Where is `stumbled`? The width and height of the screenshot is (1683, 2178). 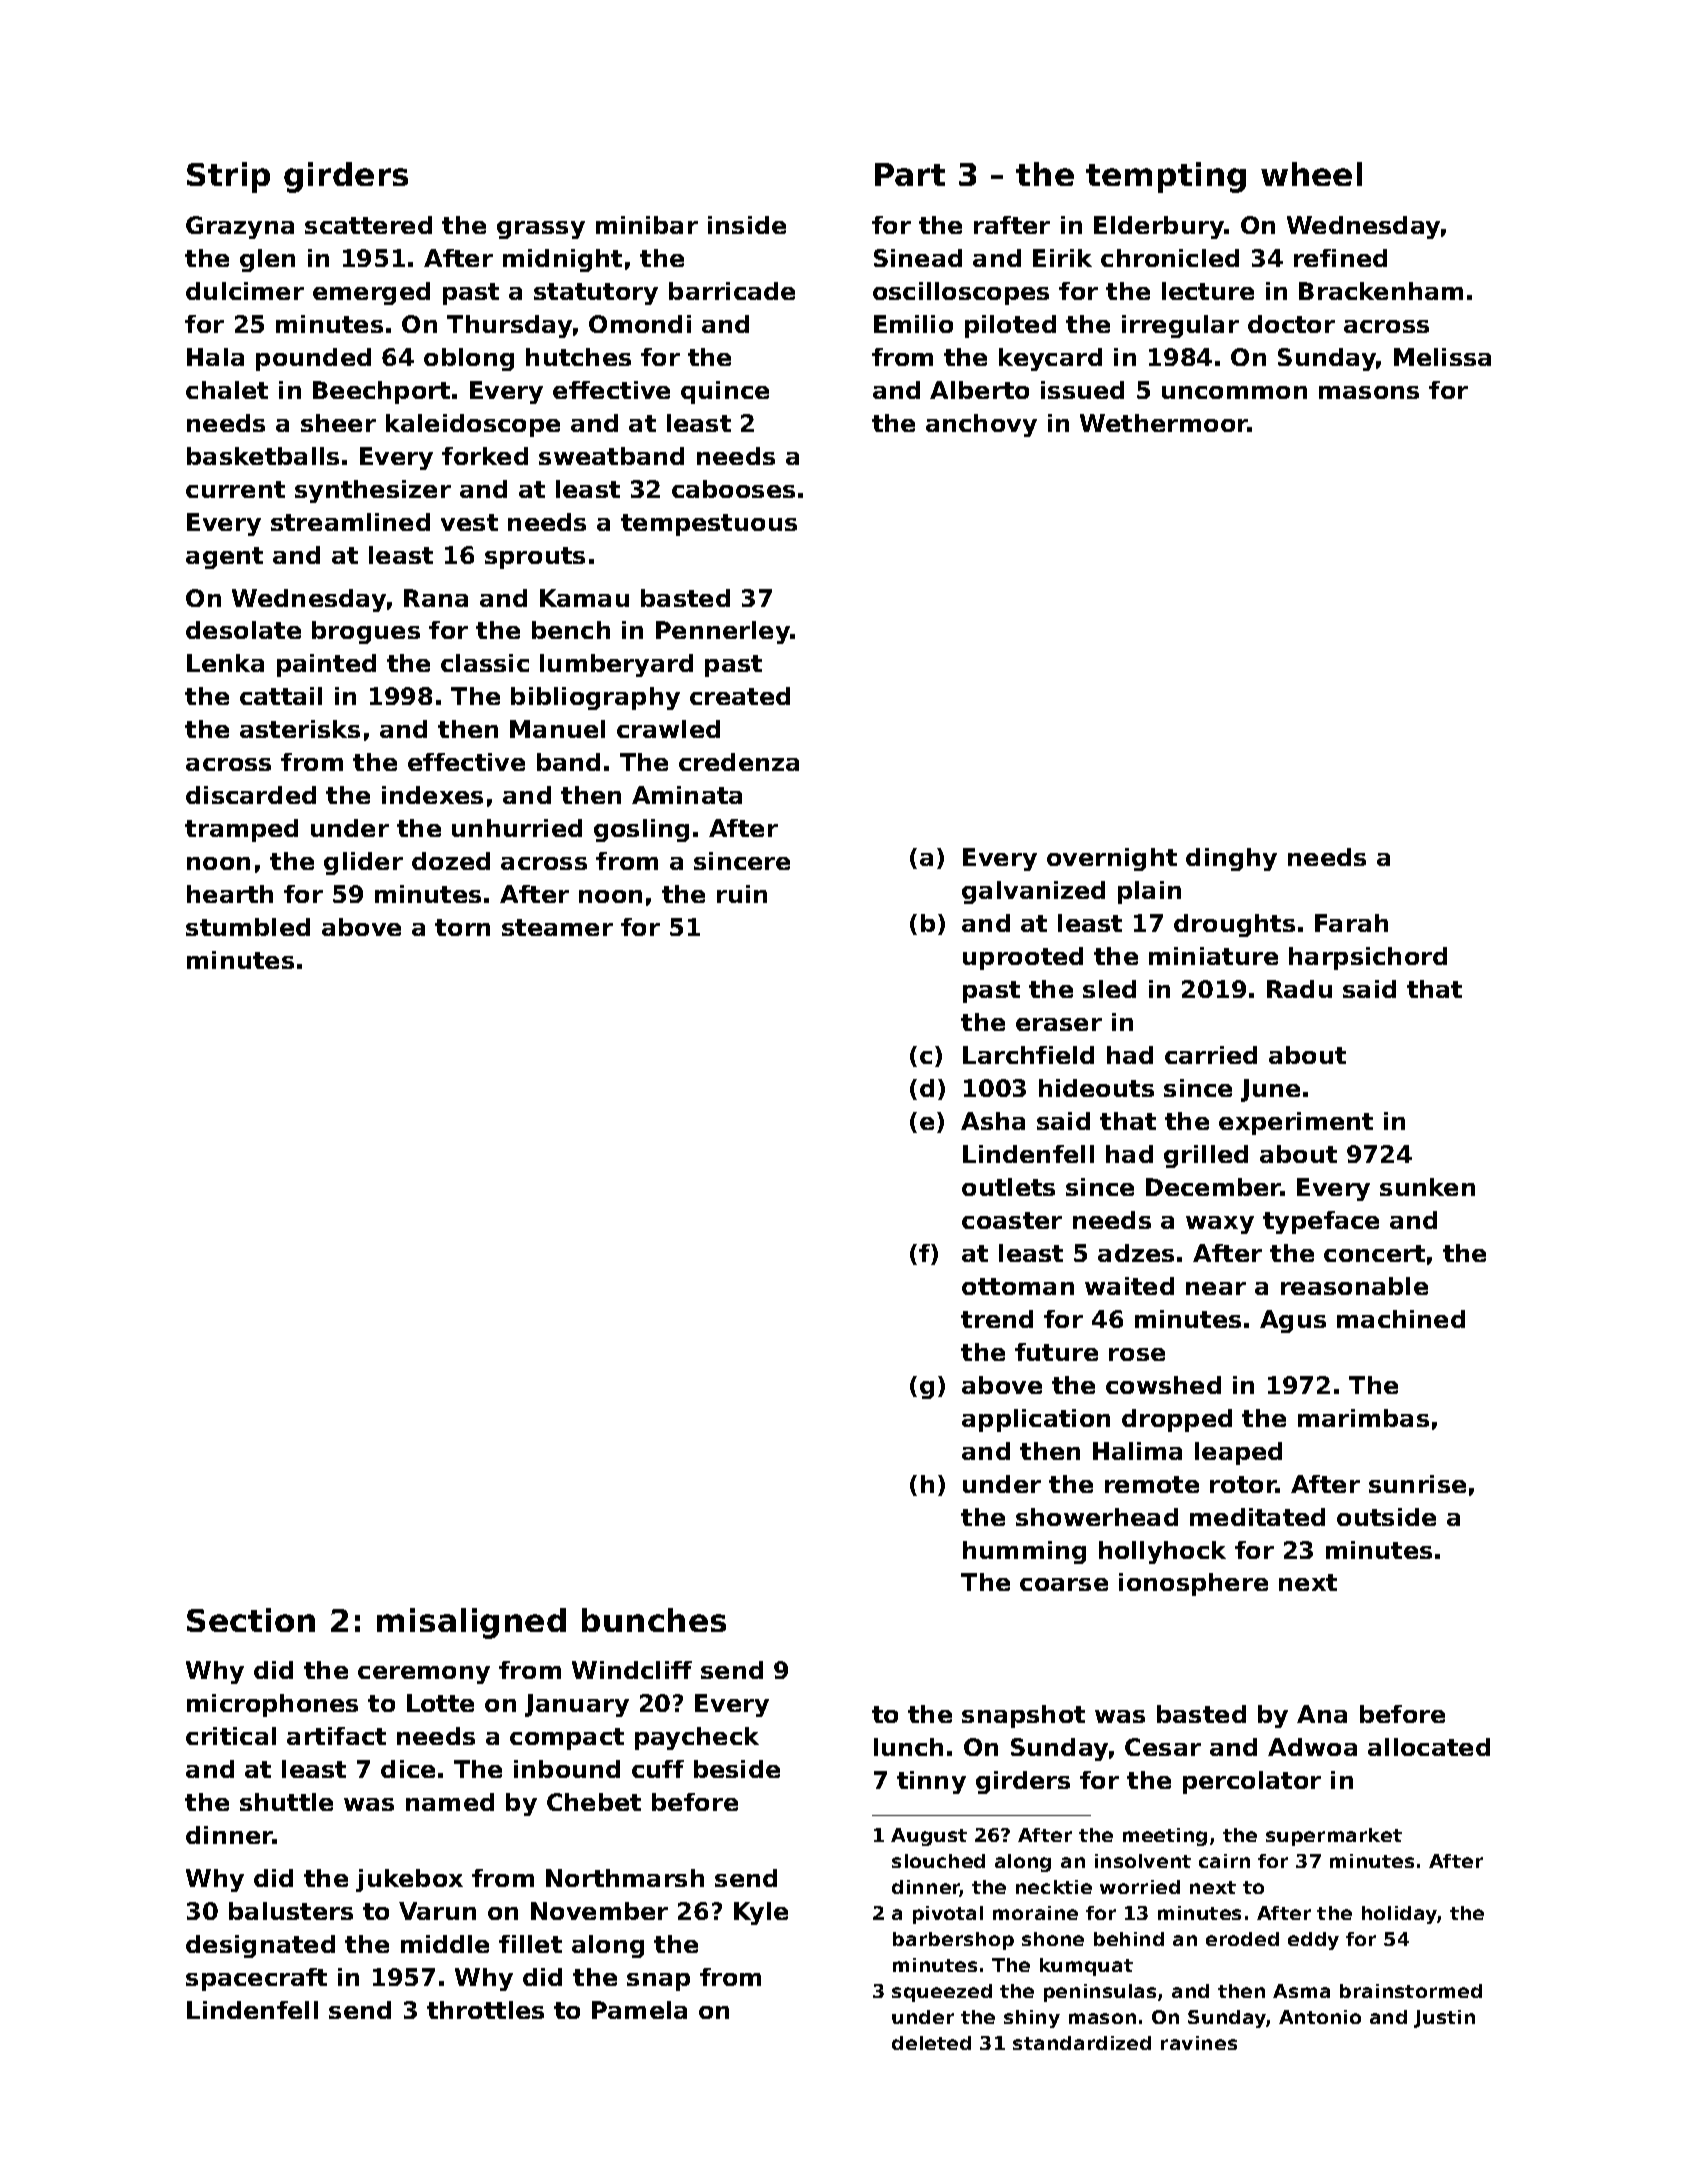
stumbled is located at coordinates (248, 927).
